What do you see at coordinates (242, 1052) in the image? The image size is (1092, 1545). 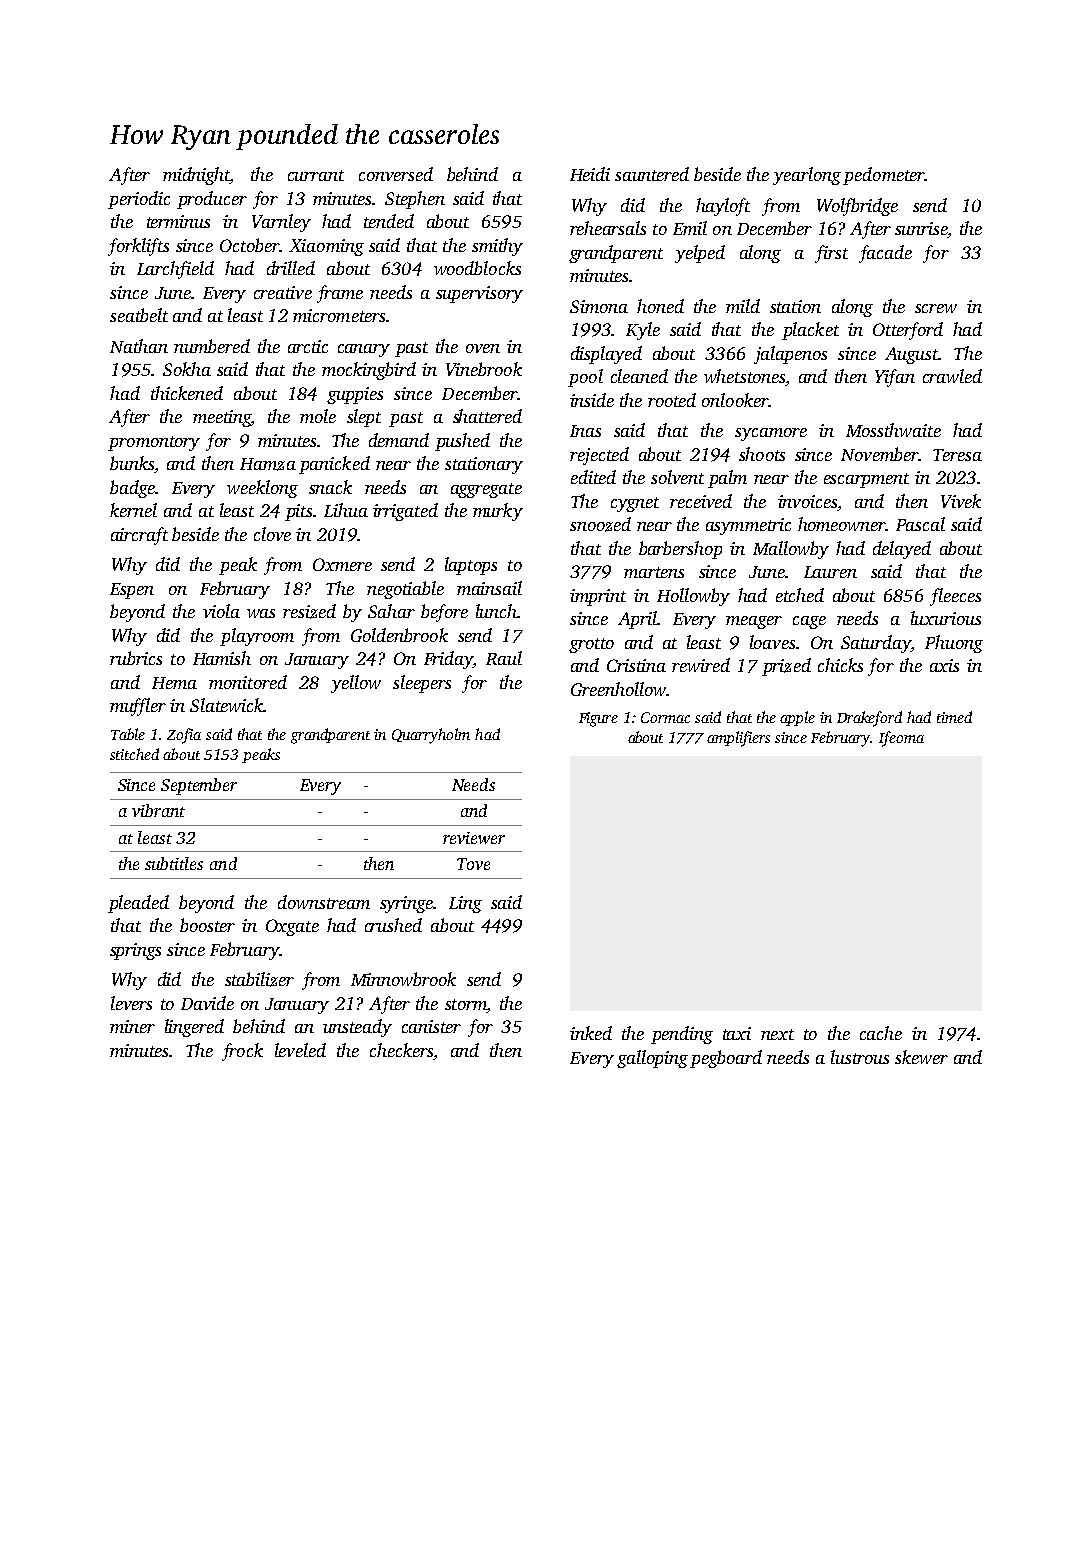 I see `frock` at bounding box center [242, 1052].
